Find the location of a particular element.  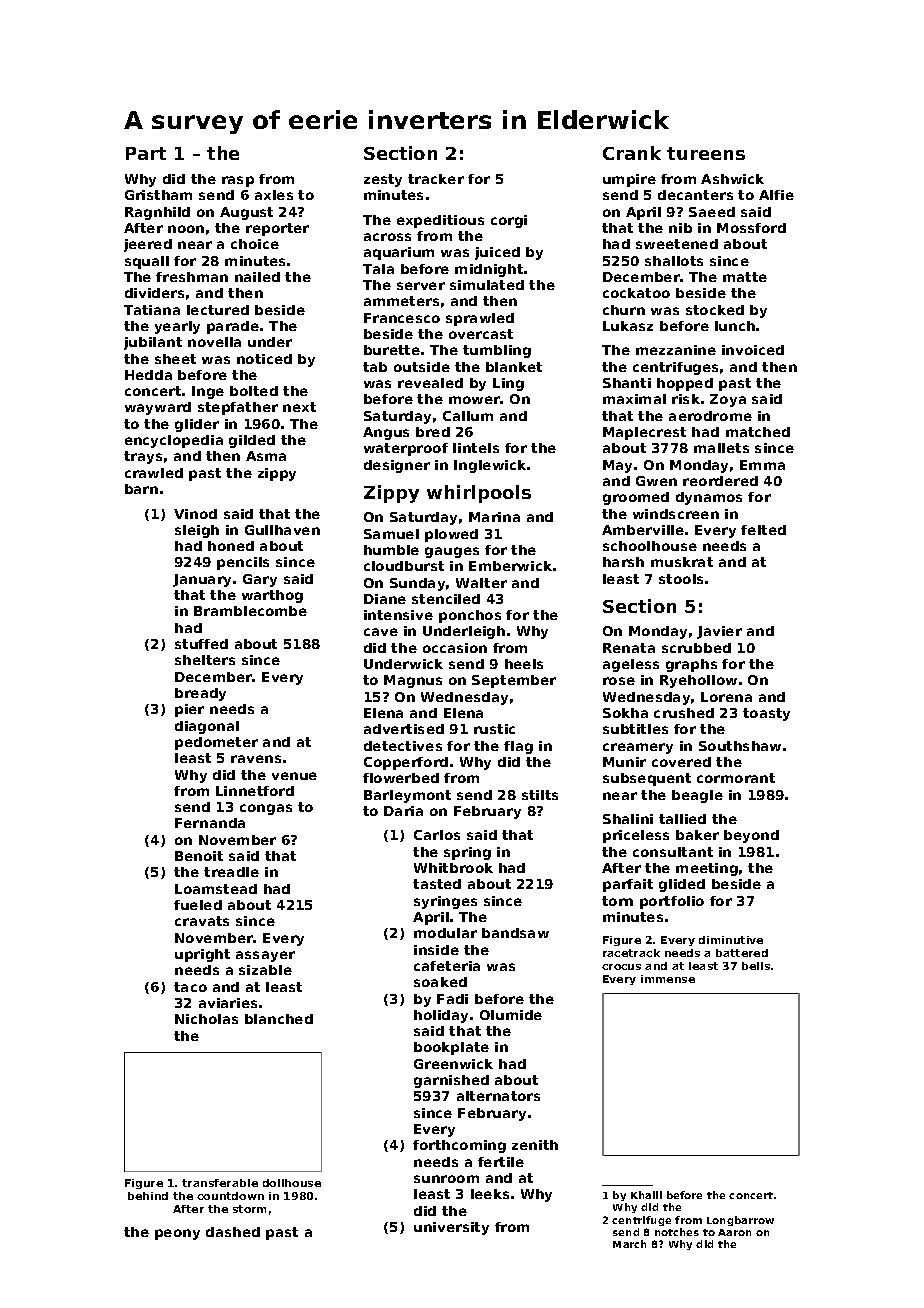

Marina is located at coordinates (494, 517).
